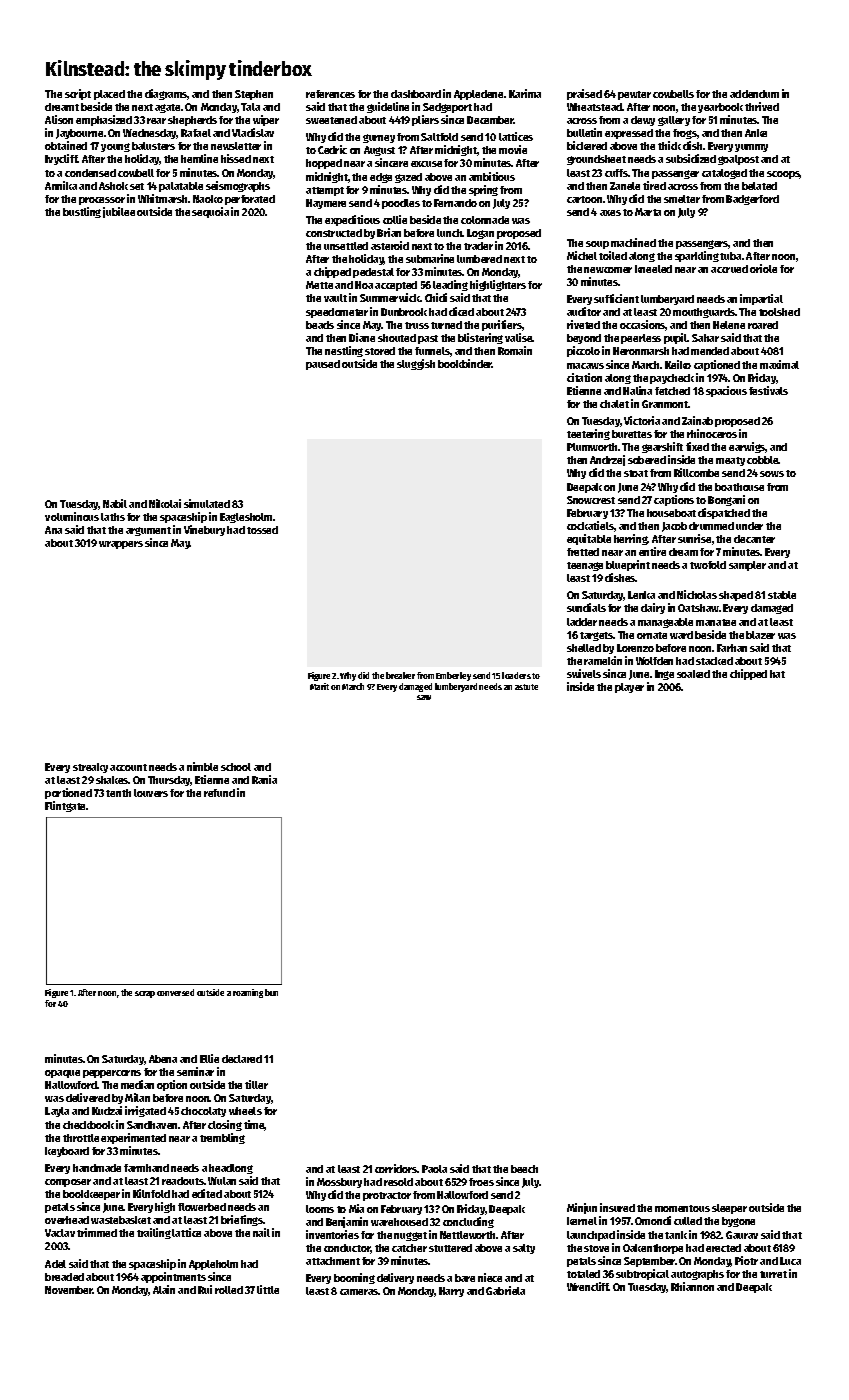 The image size is (849, 1400). I want to click on blazer, so click(760, 635).
